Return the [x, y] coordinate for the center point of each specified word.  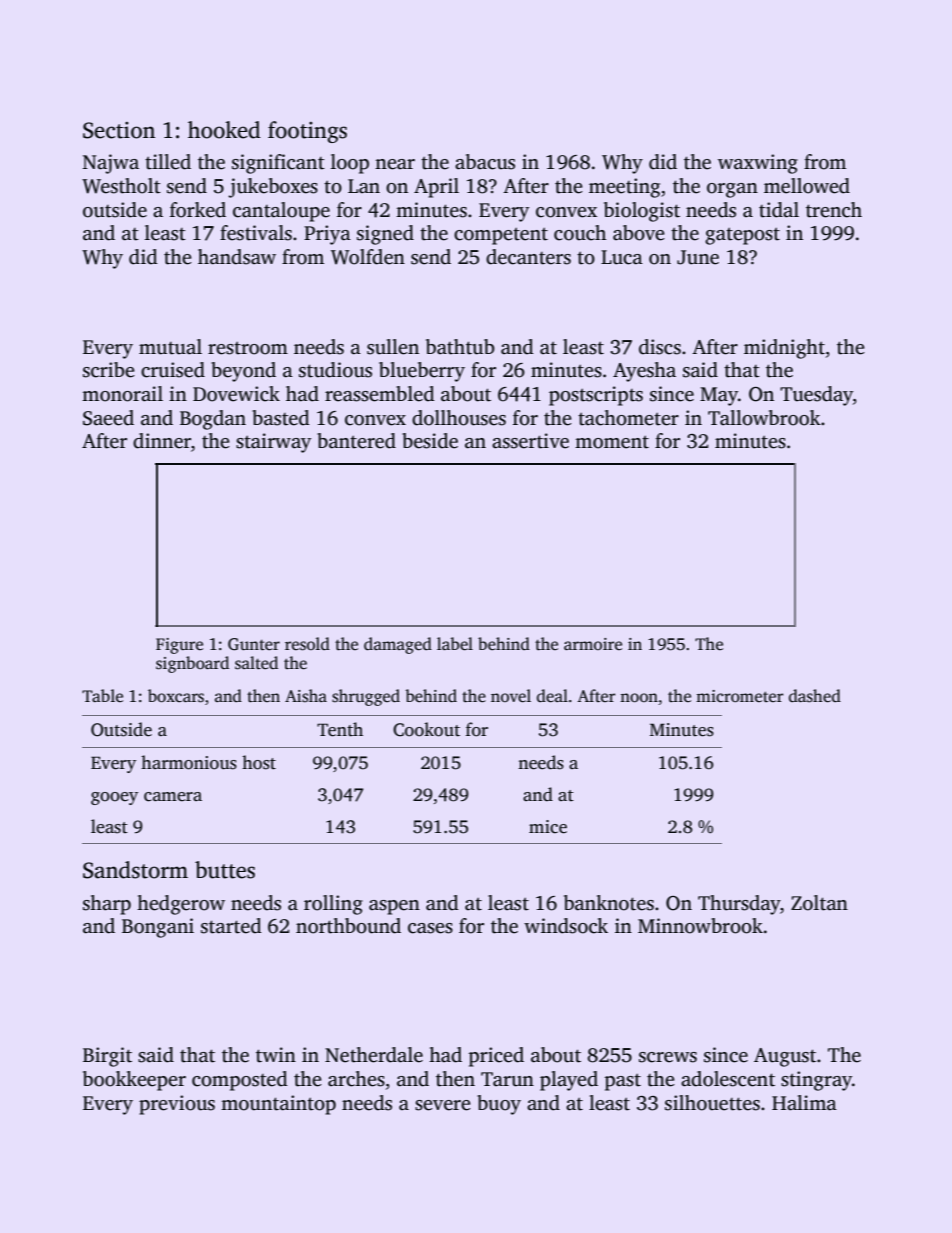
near [395, 164]
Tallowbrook [764, 418]
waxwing [758, 164]
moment [612, 442]
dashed [815, 696]
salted [256, 663]
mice [548, 827]
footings [307, 132]
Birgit [107, 1057]
